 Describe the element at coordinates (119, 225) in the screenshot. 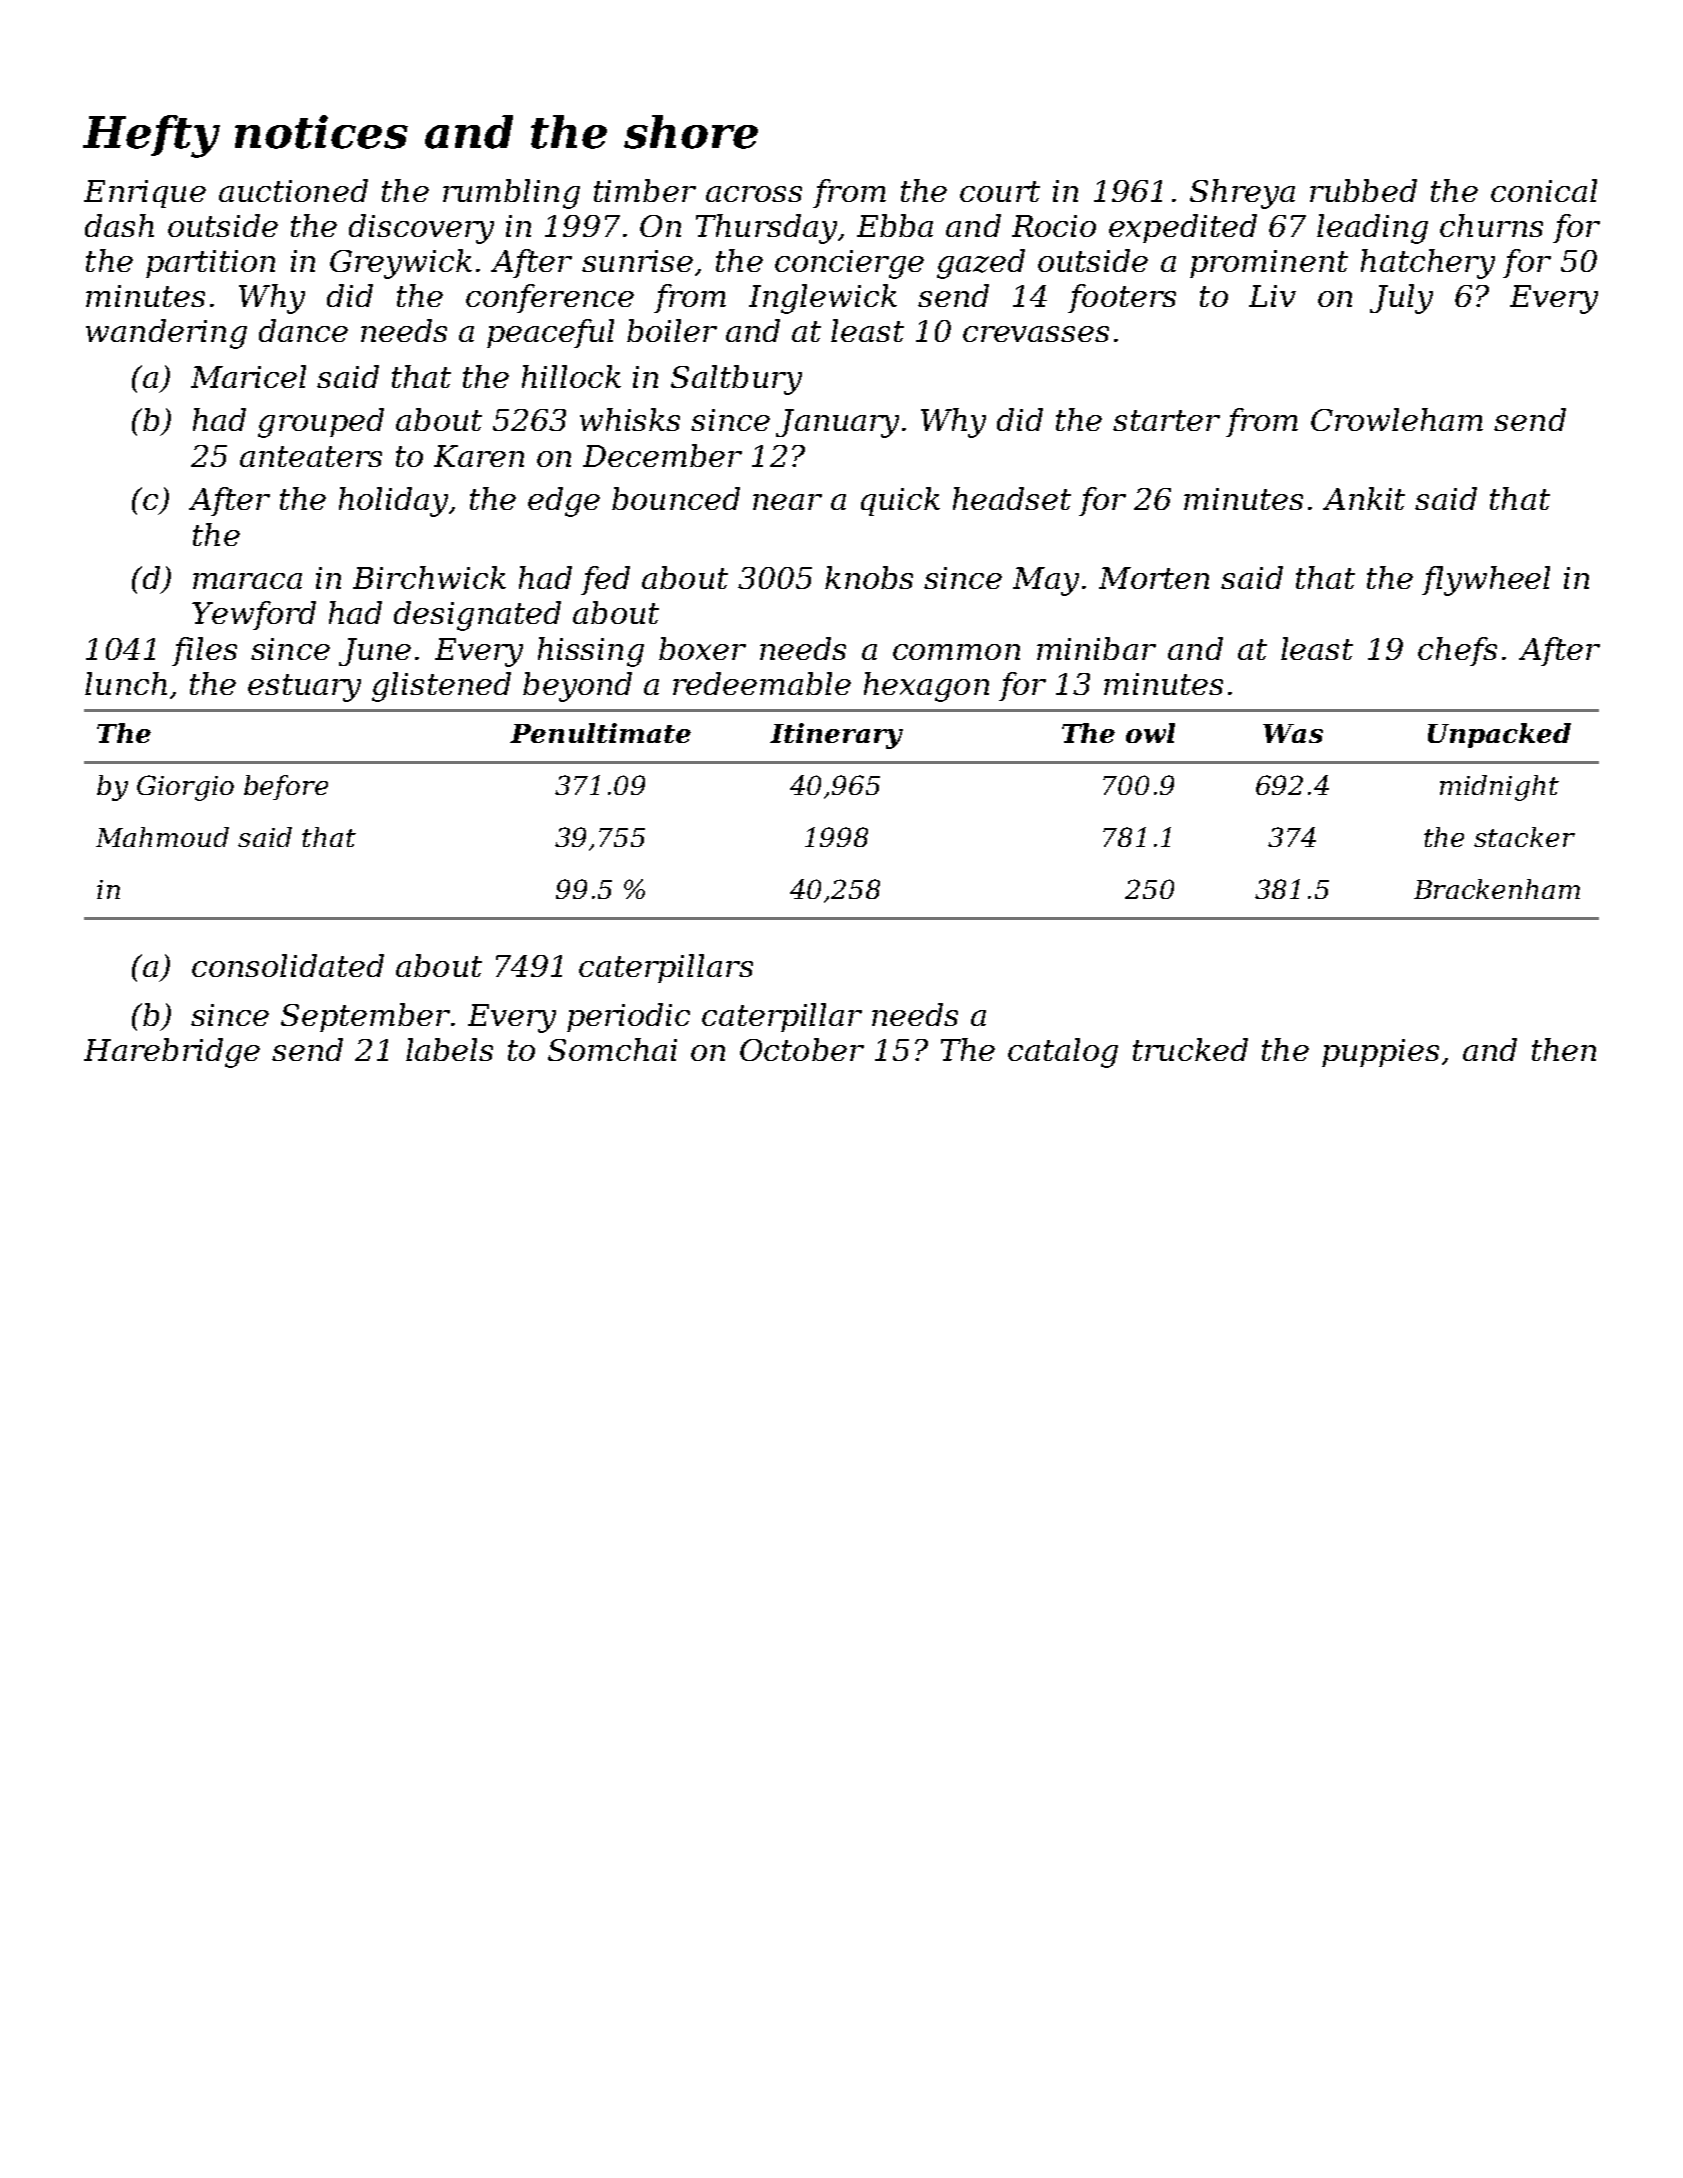

I see `dash` at that location.
